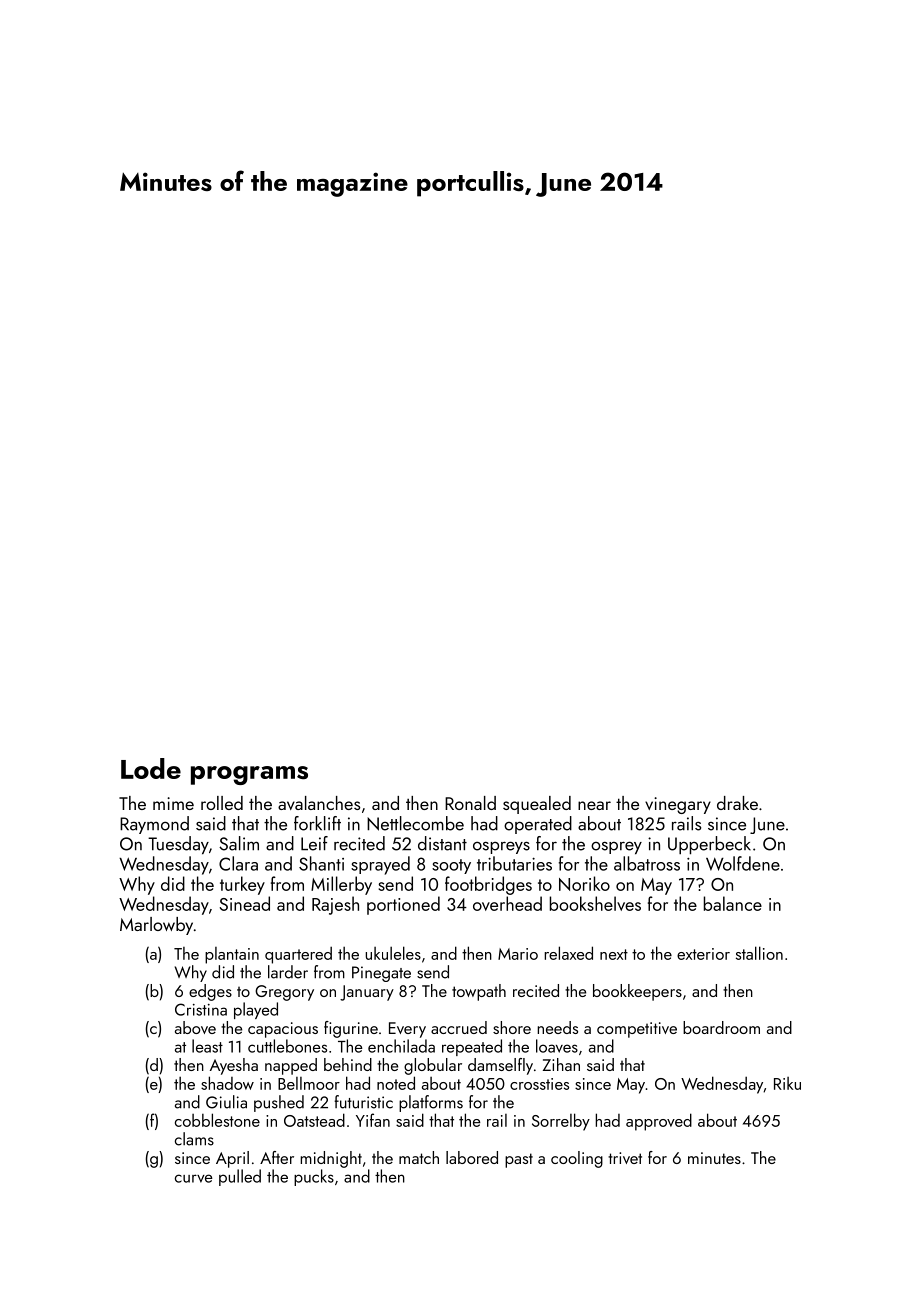 The width and height of the image is (924, 1311). I want to click on cooling, so click(577, 1159).
